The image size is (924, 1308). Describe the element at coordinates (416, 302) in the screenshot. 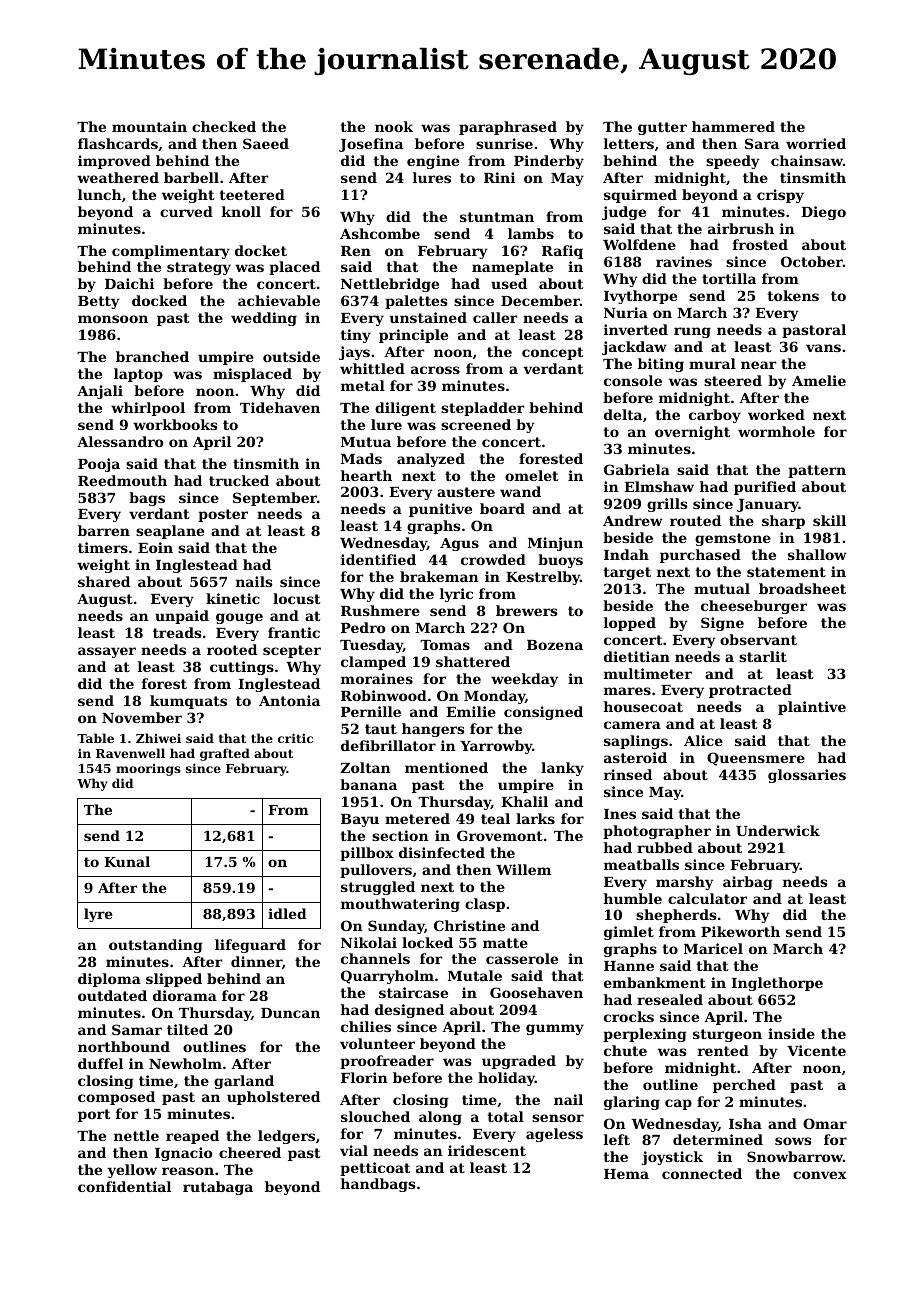

I see `palettes` at that location.
